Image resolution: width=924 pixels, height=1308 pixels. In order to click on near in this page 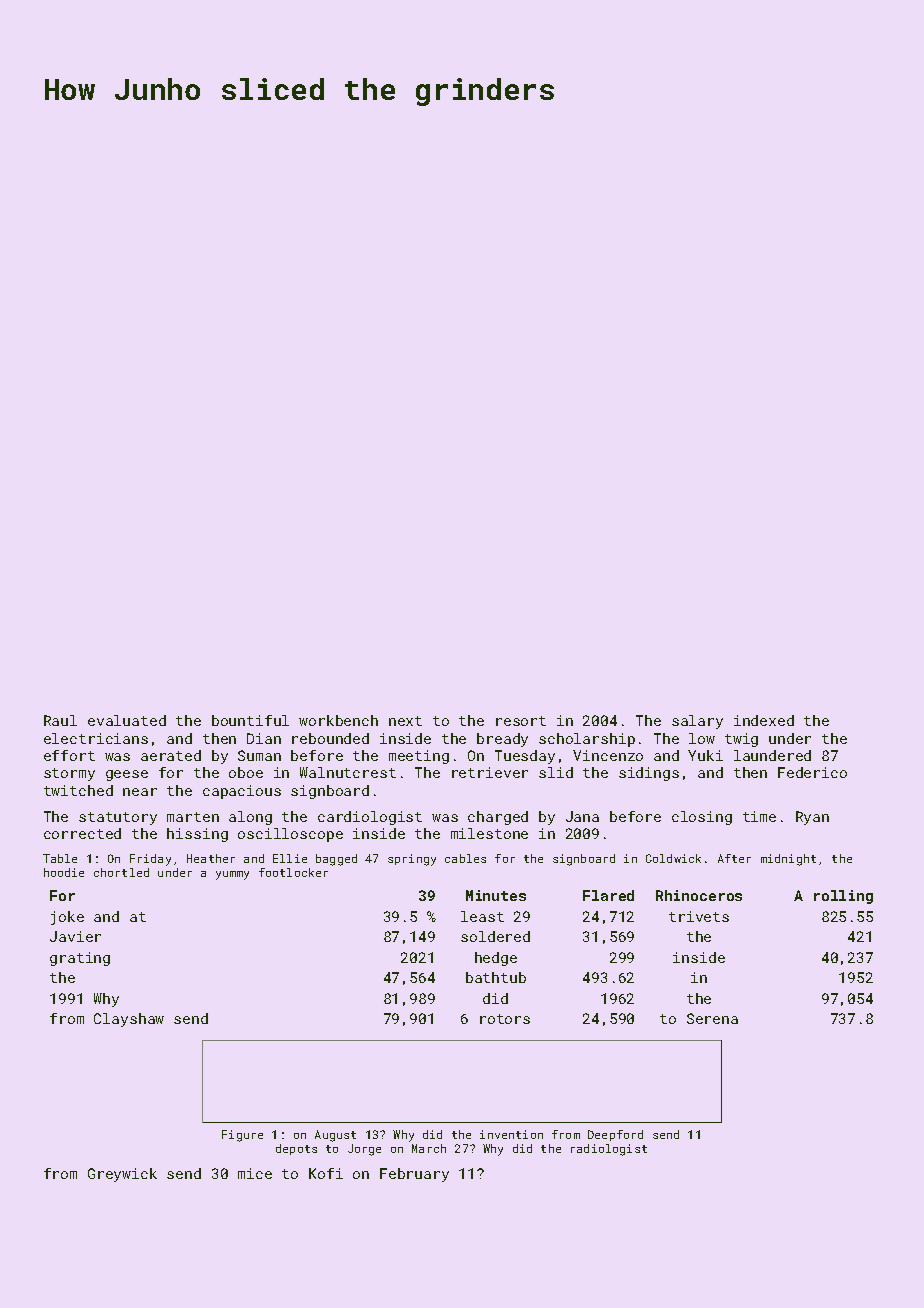, I will do `click(140, 792)`.
